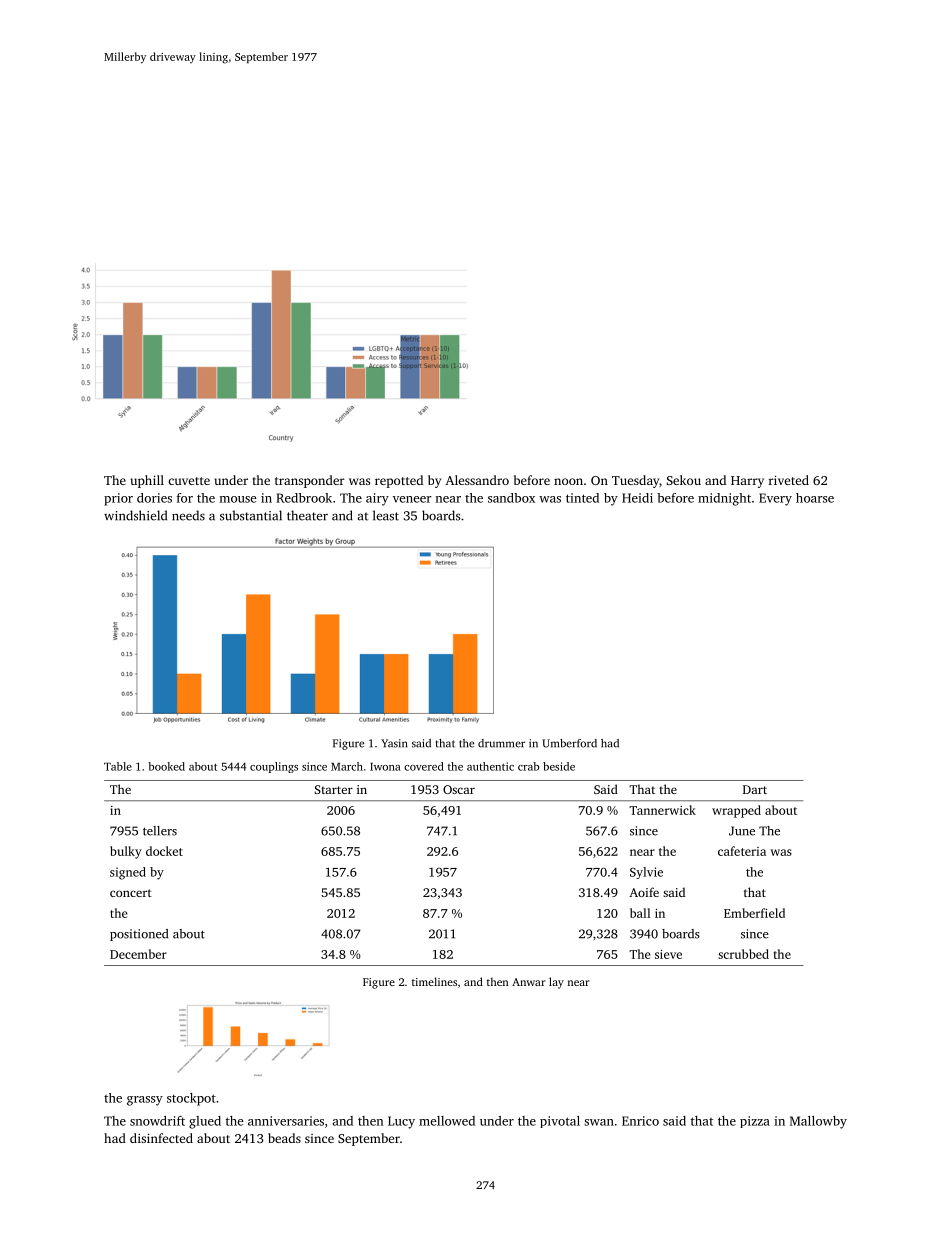 The width and height of the screenshot is (952, 1233). I want to click on substantial, so click(251, 515).
